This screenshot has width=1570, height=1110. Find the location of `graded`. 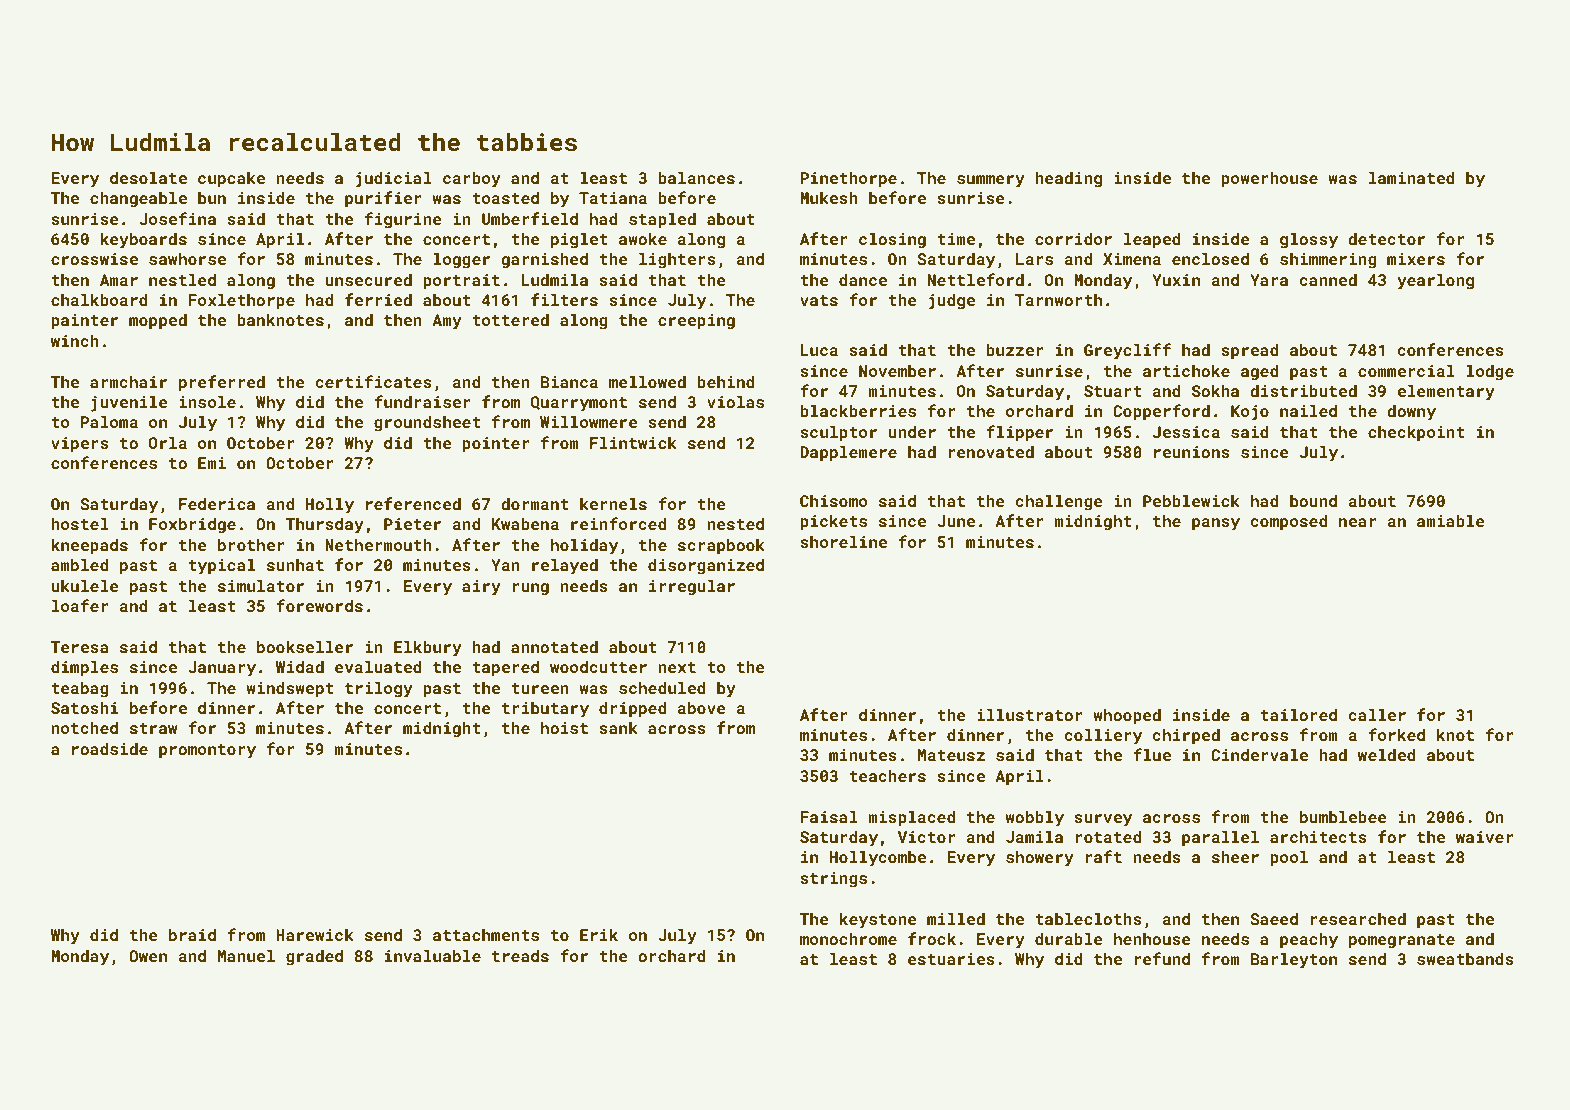

graded is located at coordinates (314, 957).
